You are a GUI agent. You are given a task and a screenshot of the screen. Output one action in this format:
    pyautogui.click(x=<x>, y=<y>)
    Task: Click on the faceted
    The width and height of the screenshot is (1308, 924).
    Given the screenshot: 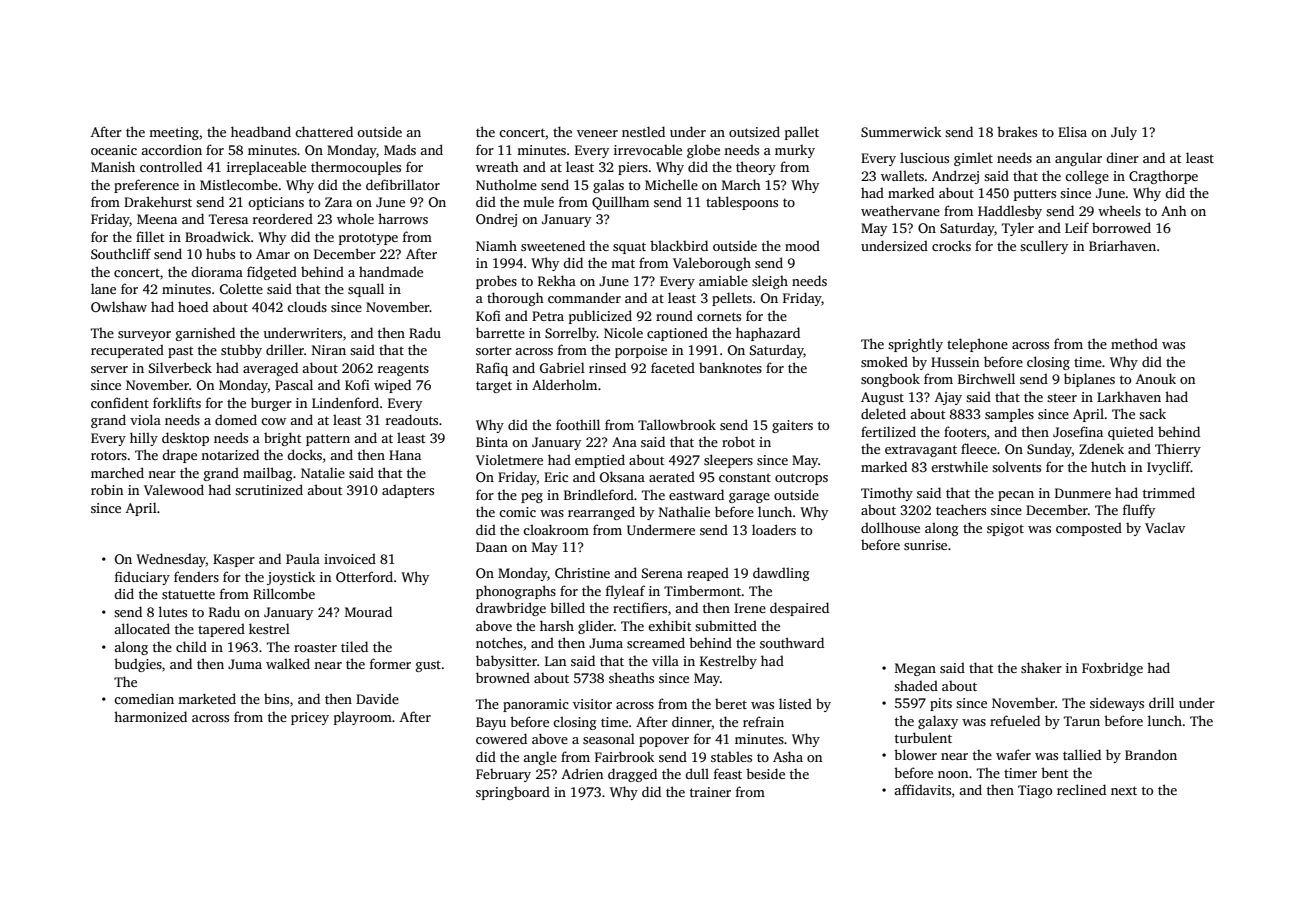 What is the action you would take?
    pyautogui.click(x=673, y=367)
